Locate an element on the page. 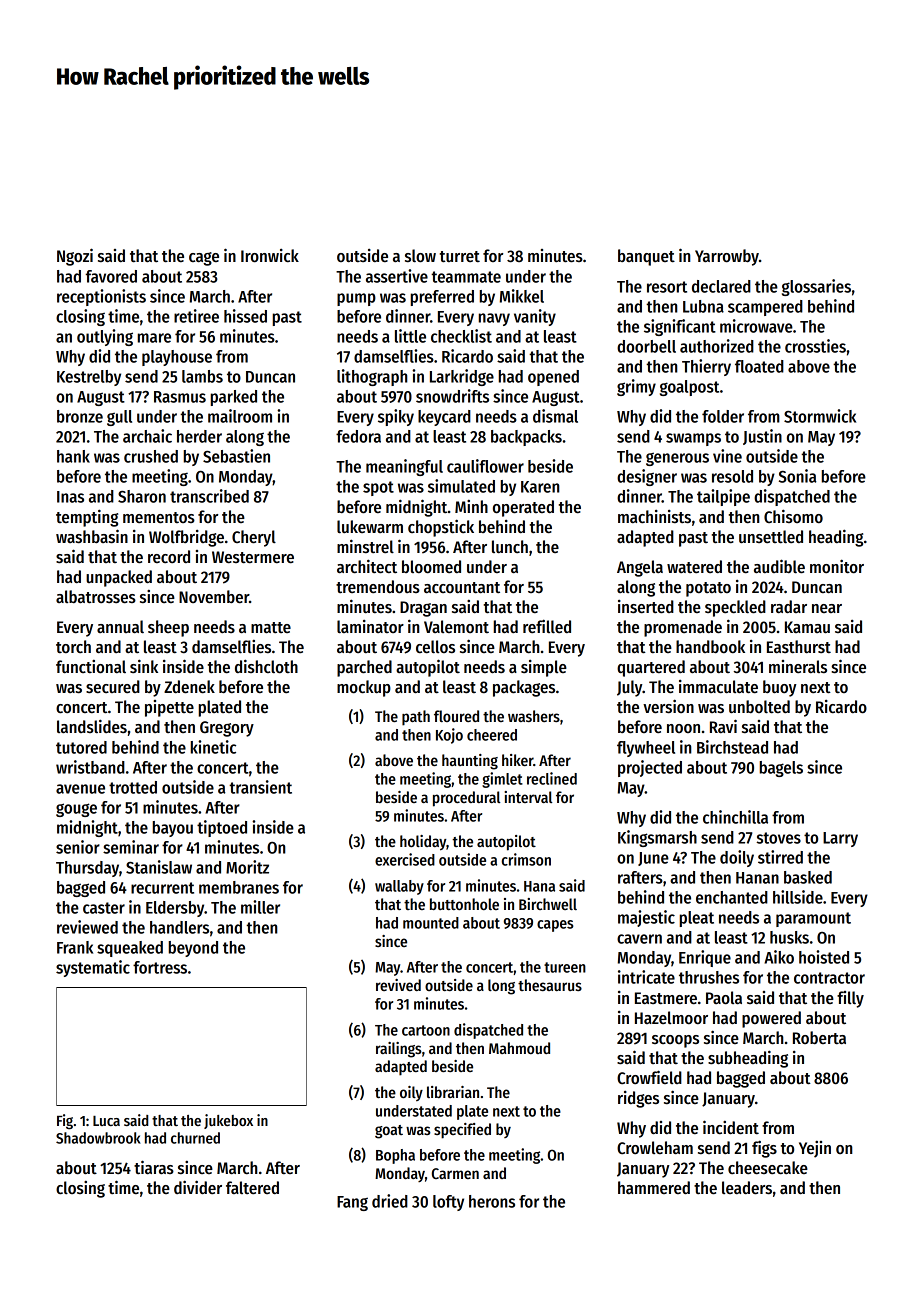 The width and height of the document is (924, 1308). thrushes is located at coordinates (709, 977).
